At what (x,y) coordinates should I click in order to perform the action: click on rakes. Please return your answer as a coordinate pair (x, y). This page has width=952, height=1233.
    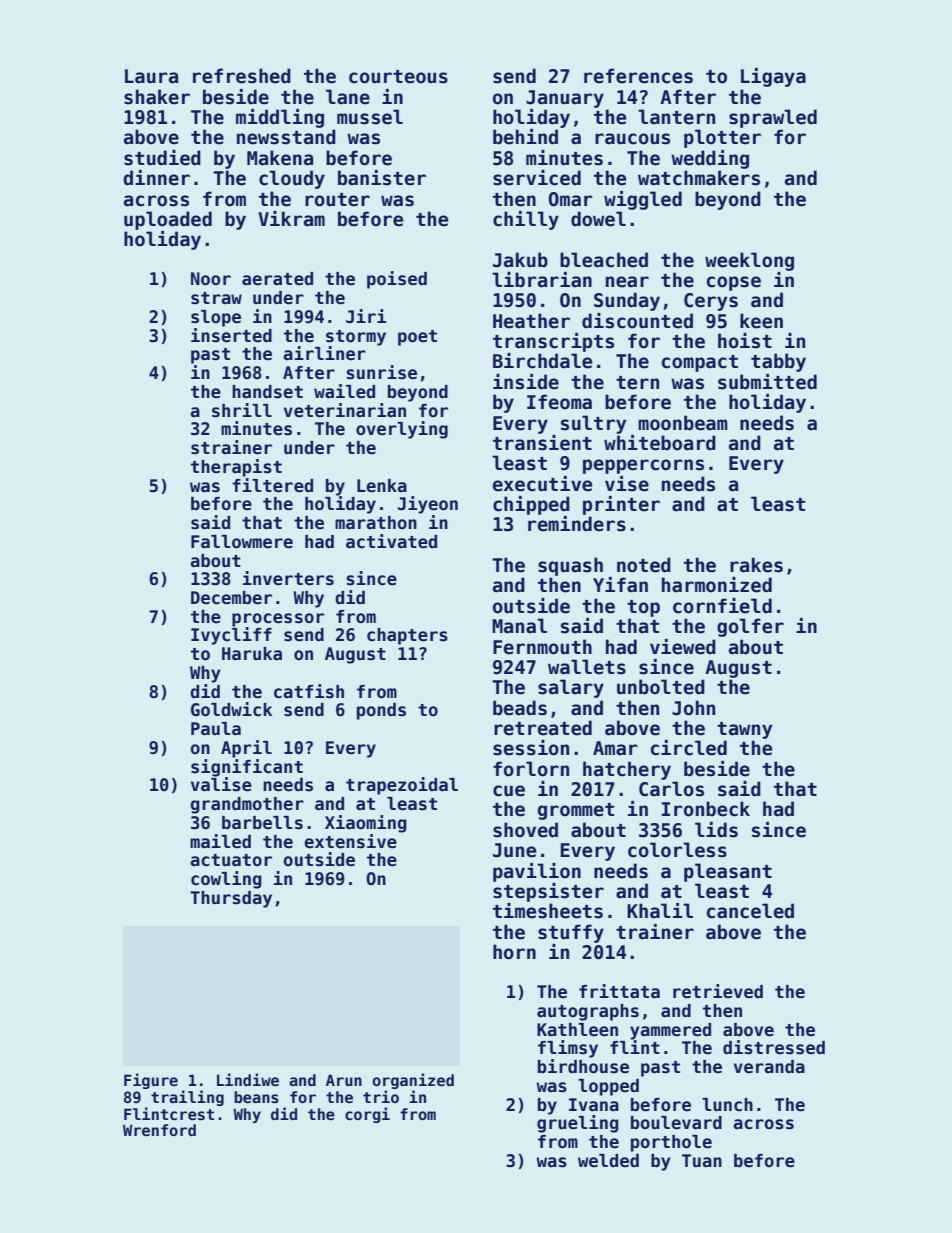
    Looking at the image, I should click on (756, 565).
